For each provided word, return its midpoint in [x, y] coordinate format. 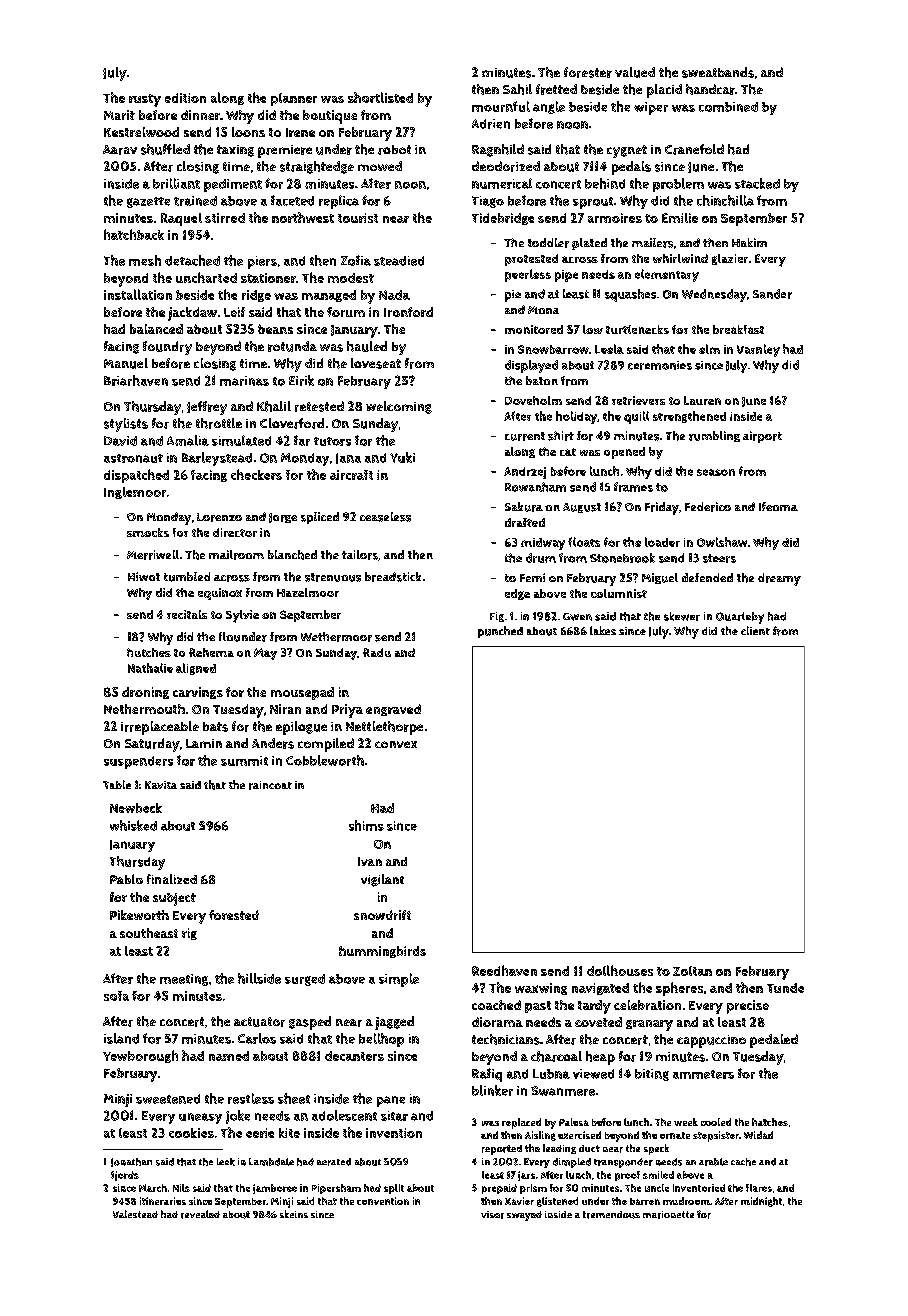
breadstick [393, 577]
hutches [149, 652]
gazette [148, 202]
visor [492, 1215]
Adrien [491, 124]
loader [662, 542]
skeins [294, 1214]
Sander [772, 294]
